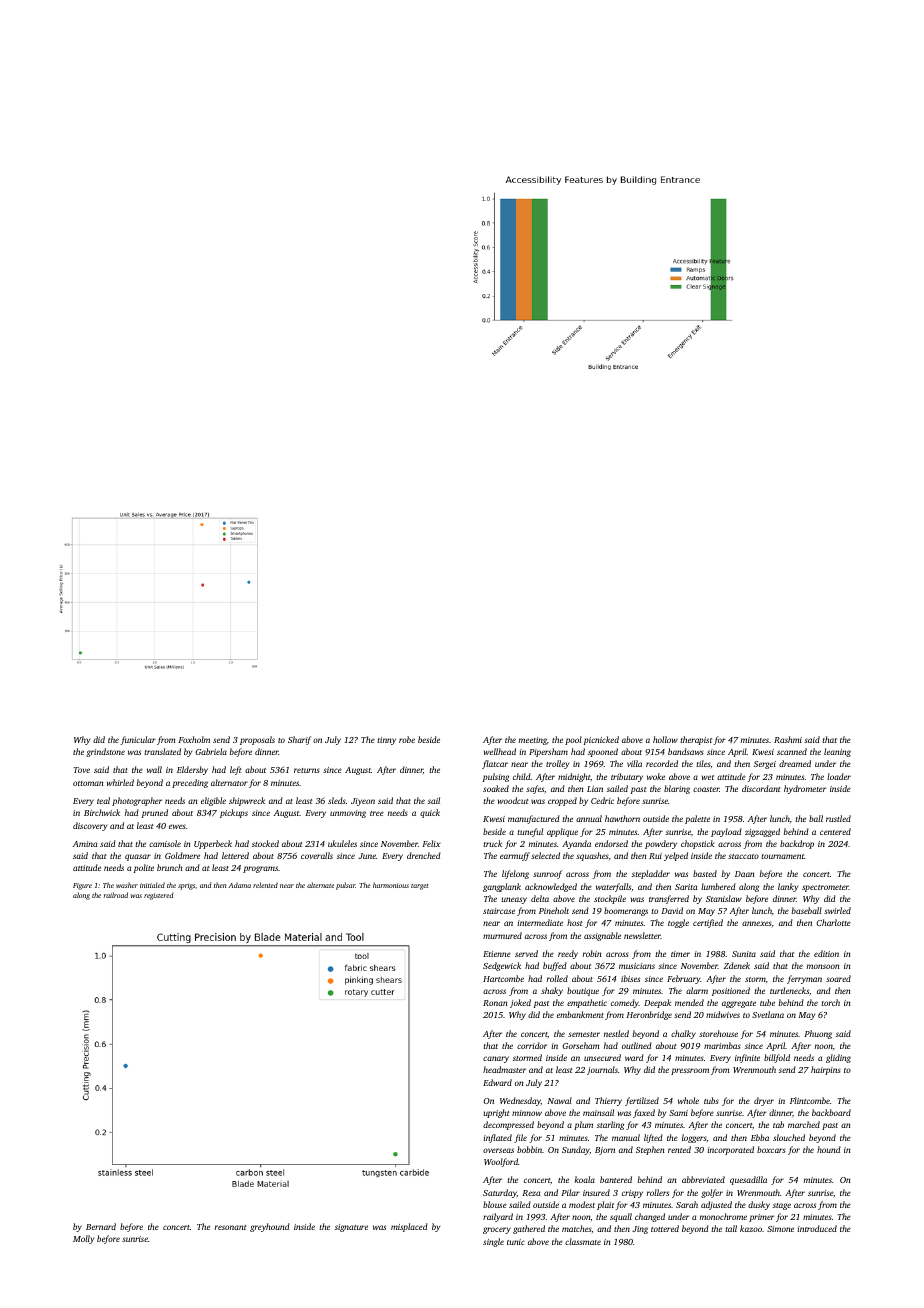 Image resolution: width=924 pixels, height=1308 pixels. I want to click on leaning, so click(837, 752).
